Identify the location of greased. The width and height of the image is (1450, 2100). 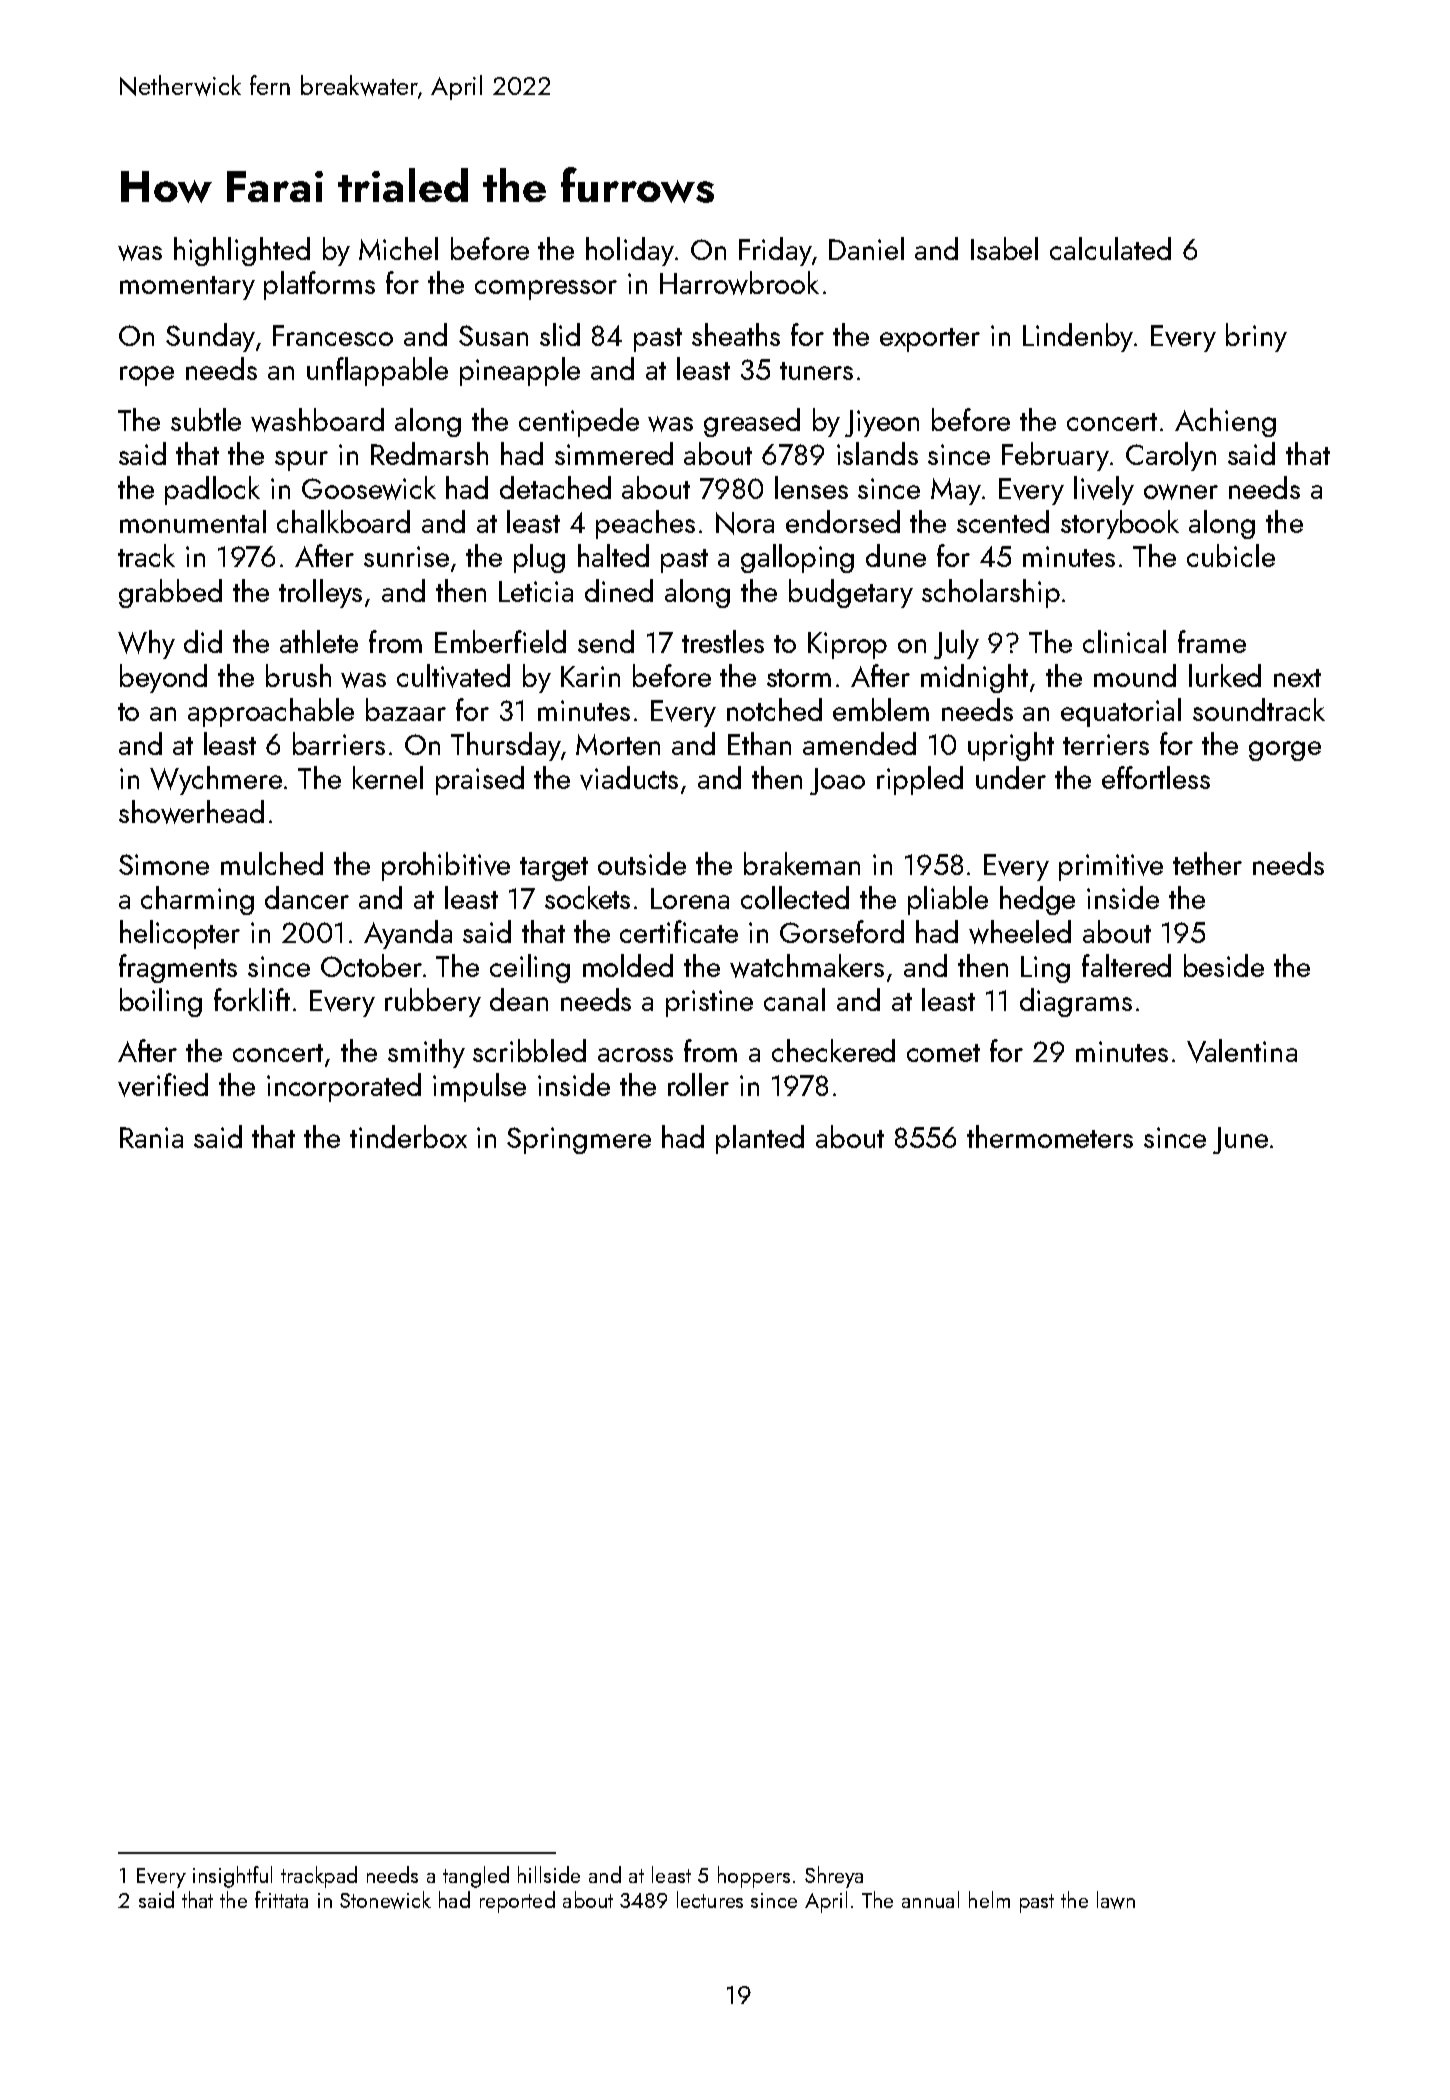
(752, 422).
